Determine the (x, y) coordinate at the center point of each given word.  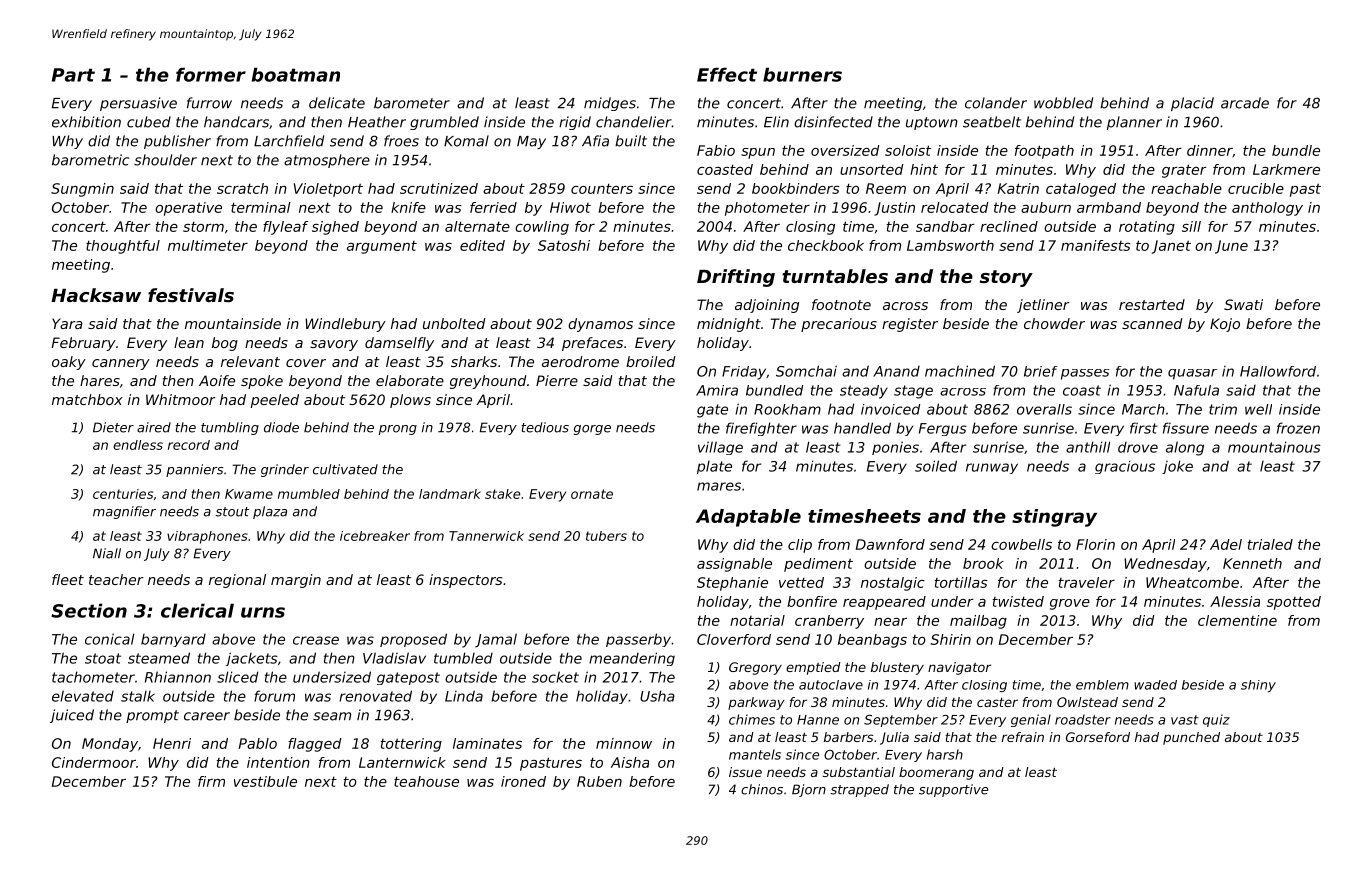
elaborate (410, 380)
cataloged (1081, 190)
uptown (932, 123)
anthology (1267, 209)
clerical (197, 610)
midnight (729, 325)
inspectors (465, 581)
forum (274, 696)
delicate (337, 103)
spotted (1294, 603)
